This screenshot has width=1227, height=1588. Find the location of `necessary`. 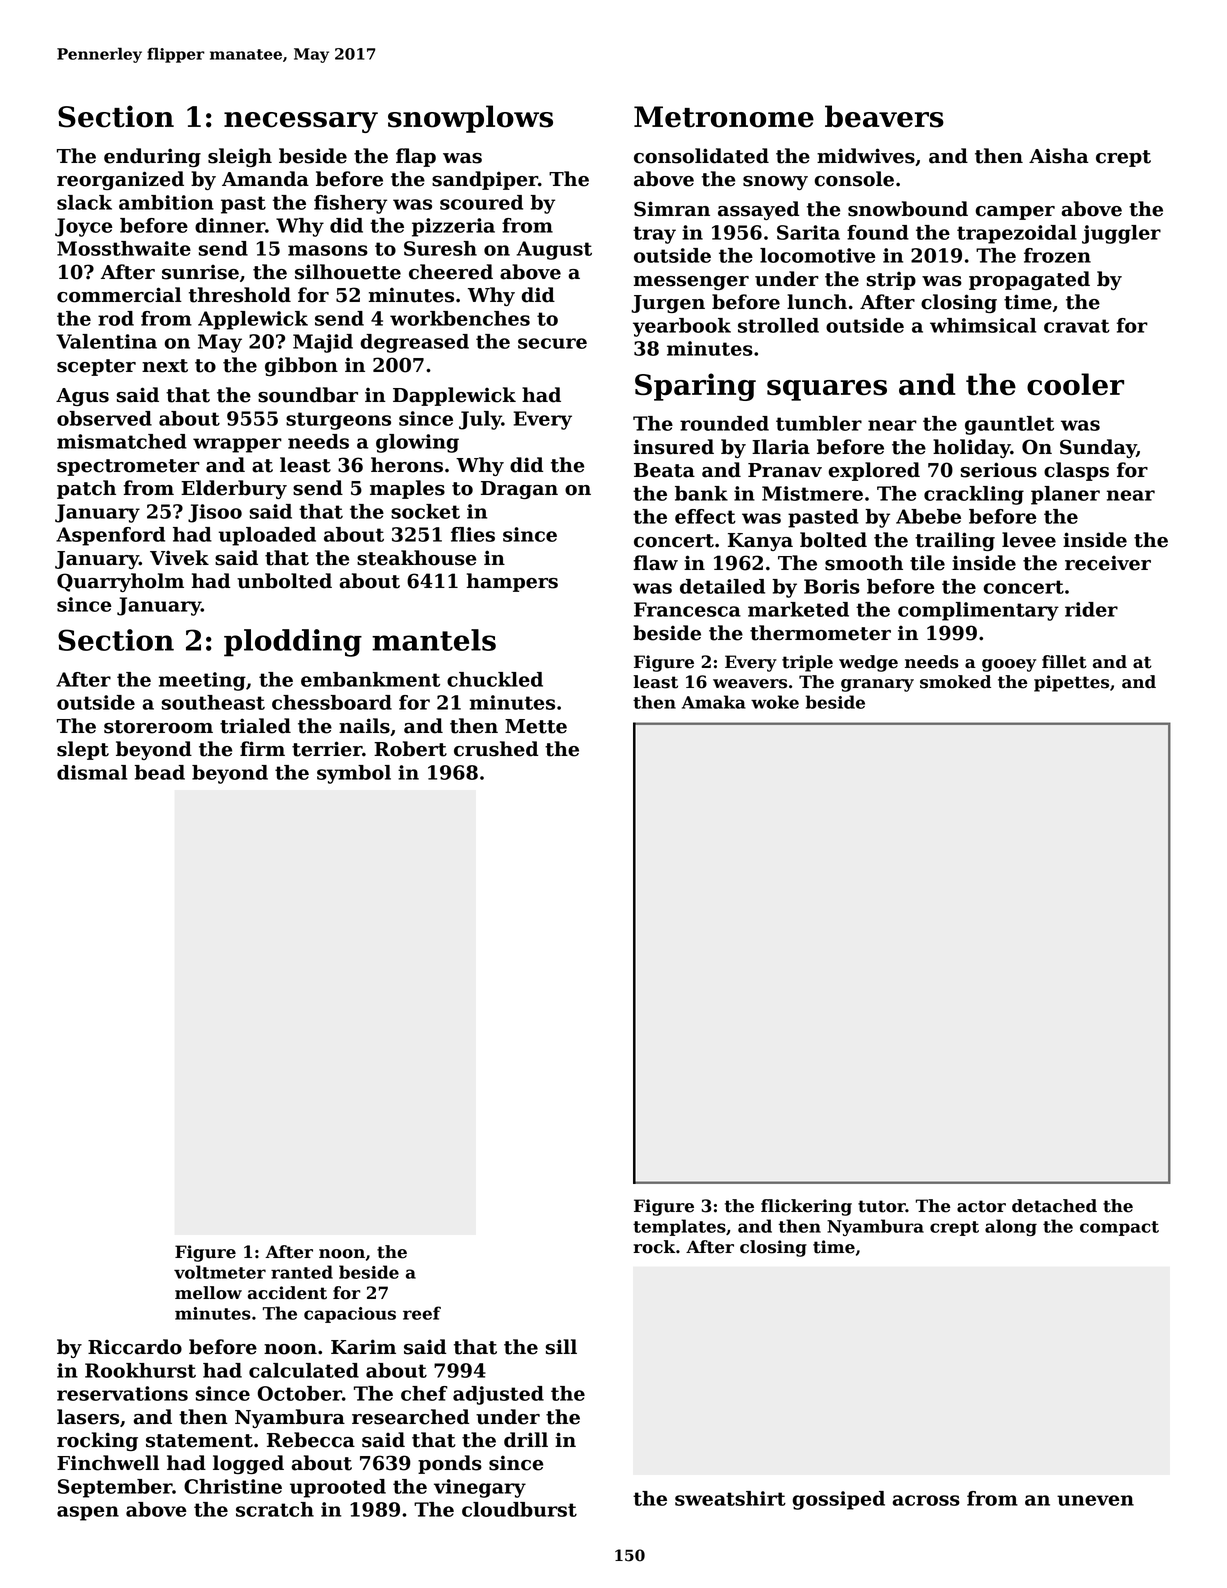

necessary is located at coordinates (301, 122).
